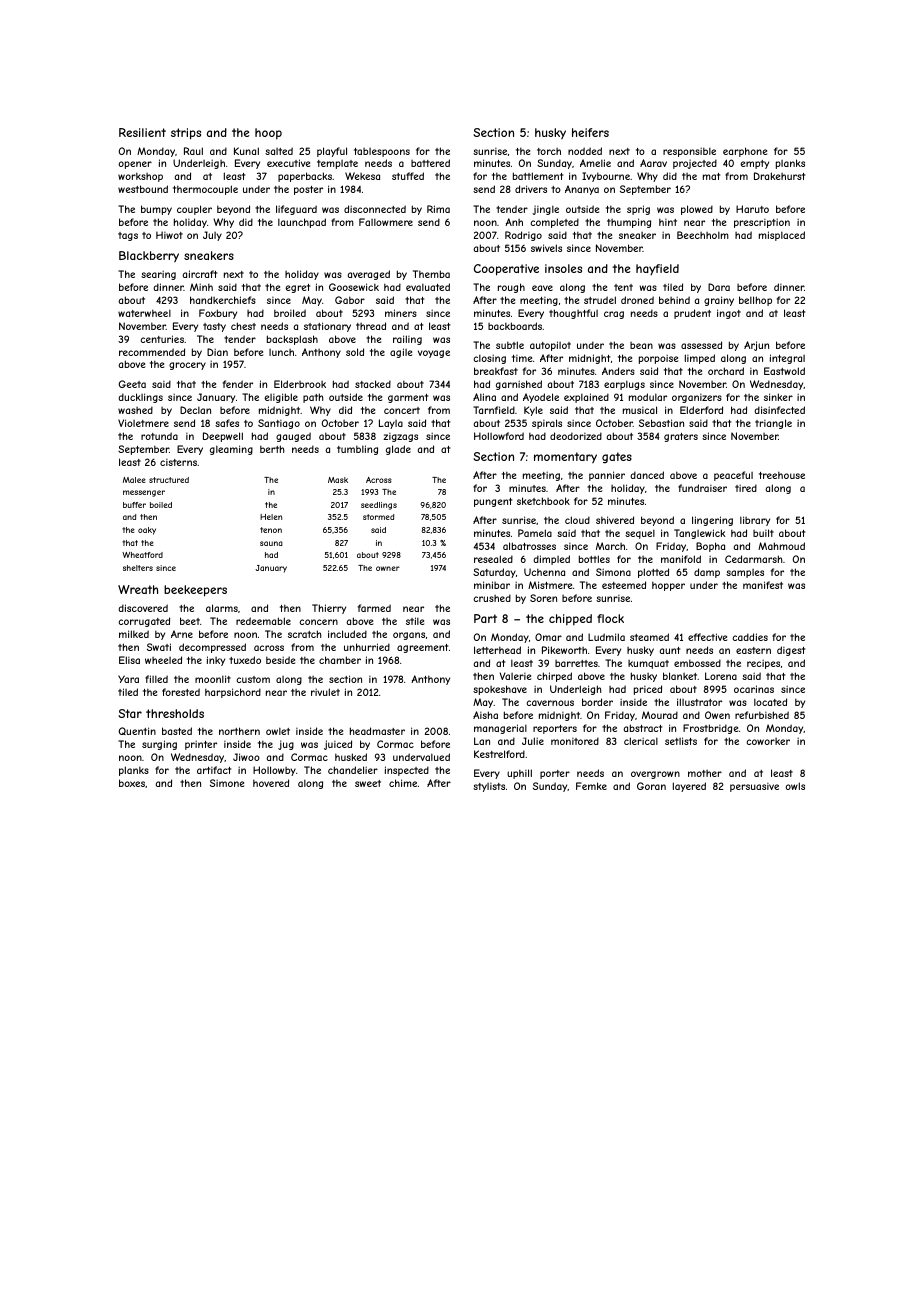  Describe the element at coordinates (493, 502) in the page. I see `pungent` at that location.
